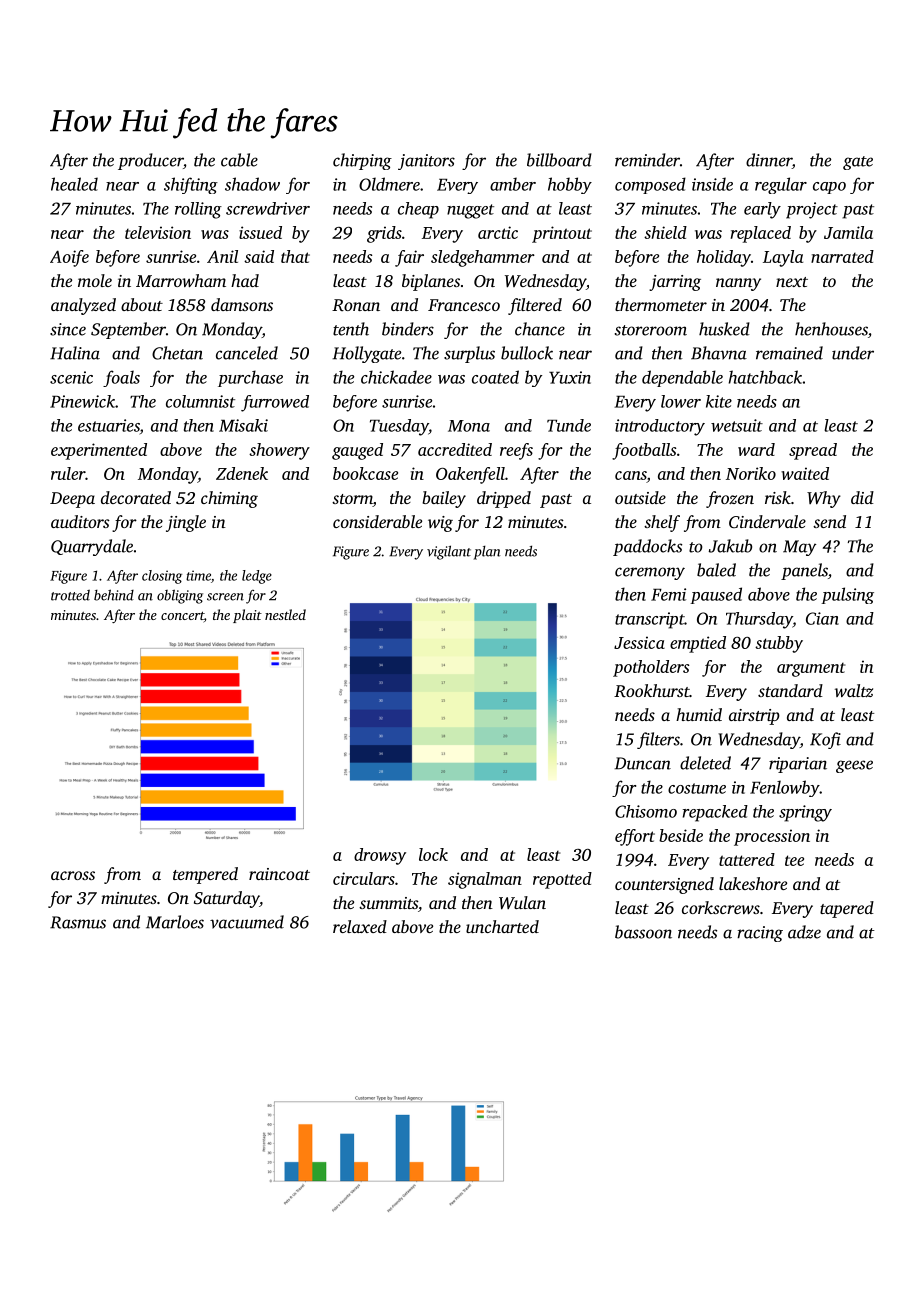 The image size is (924, 1308). What do you see at coordinates (73, 875) in the screenshot?
I see `across` at bounding box center [73, 875].
